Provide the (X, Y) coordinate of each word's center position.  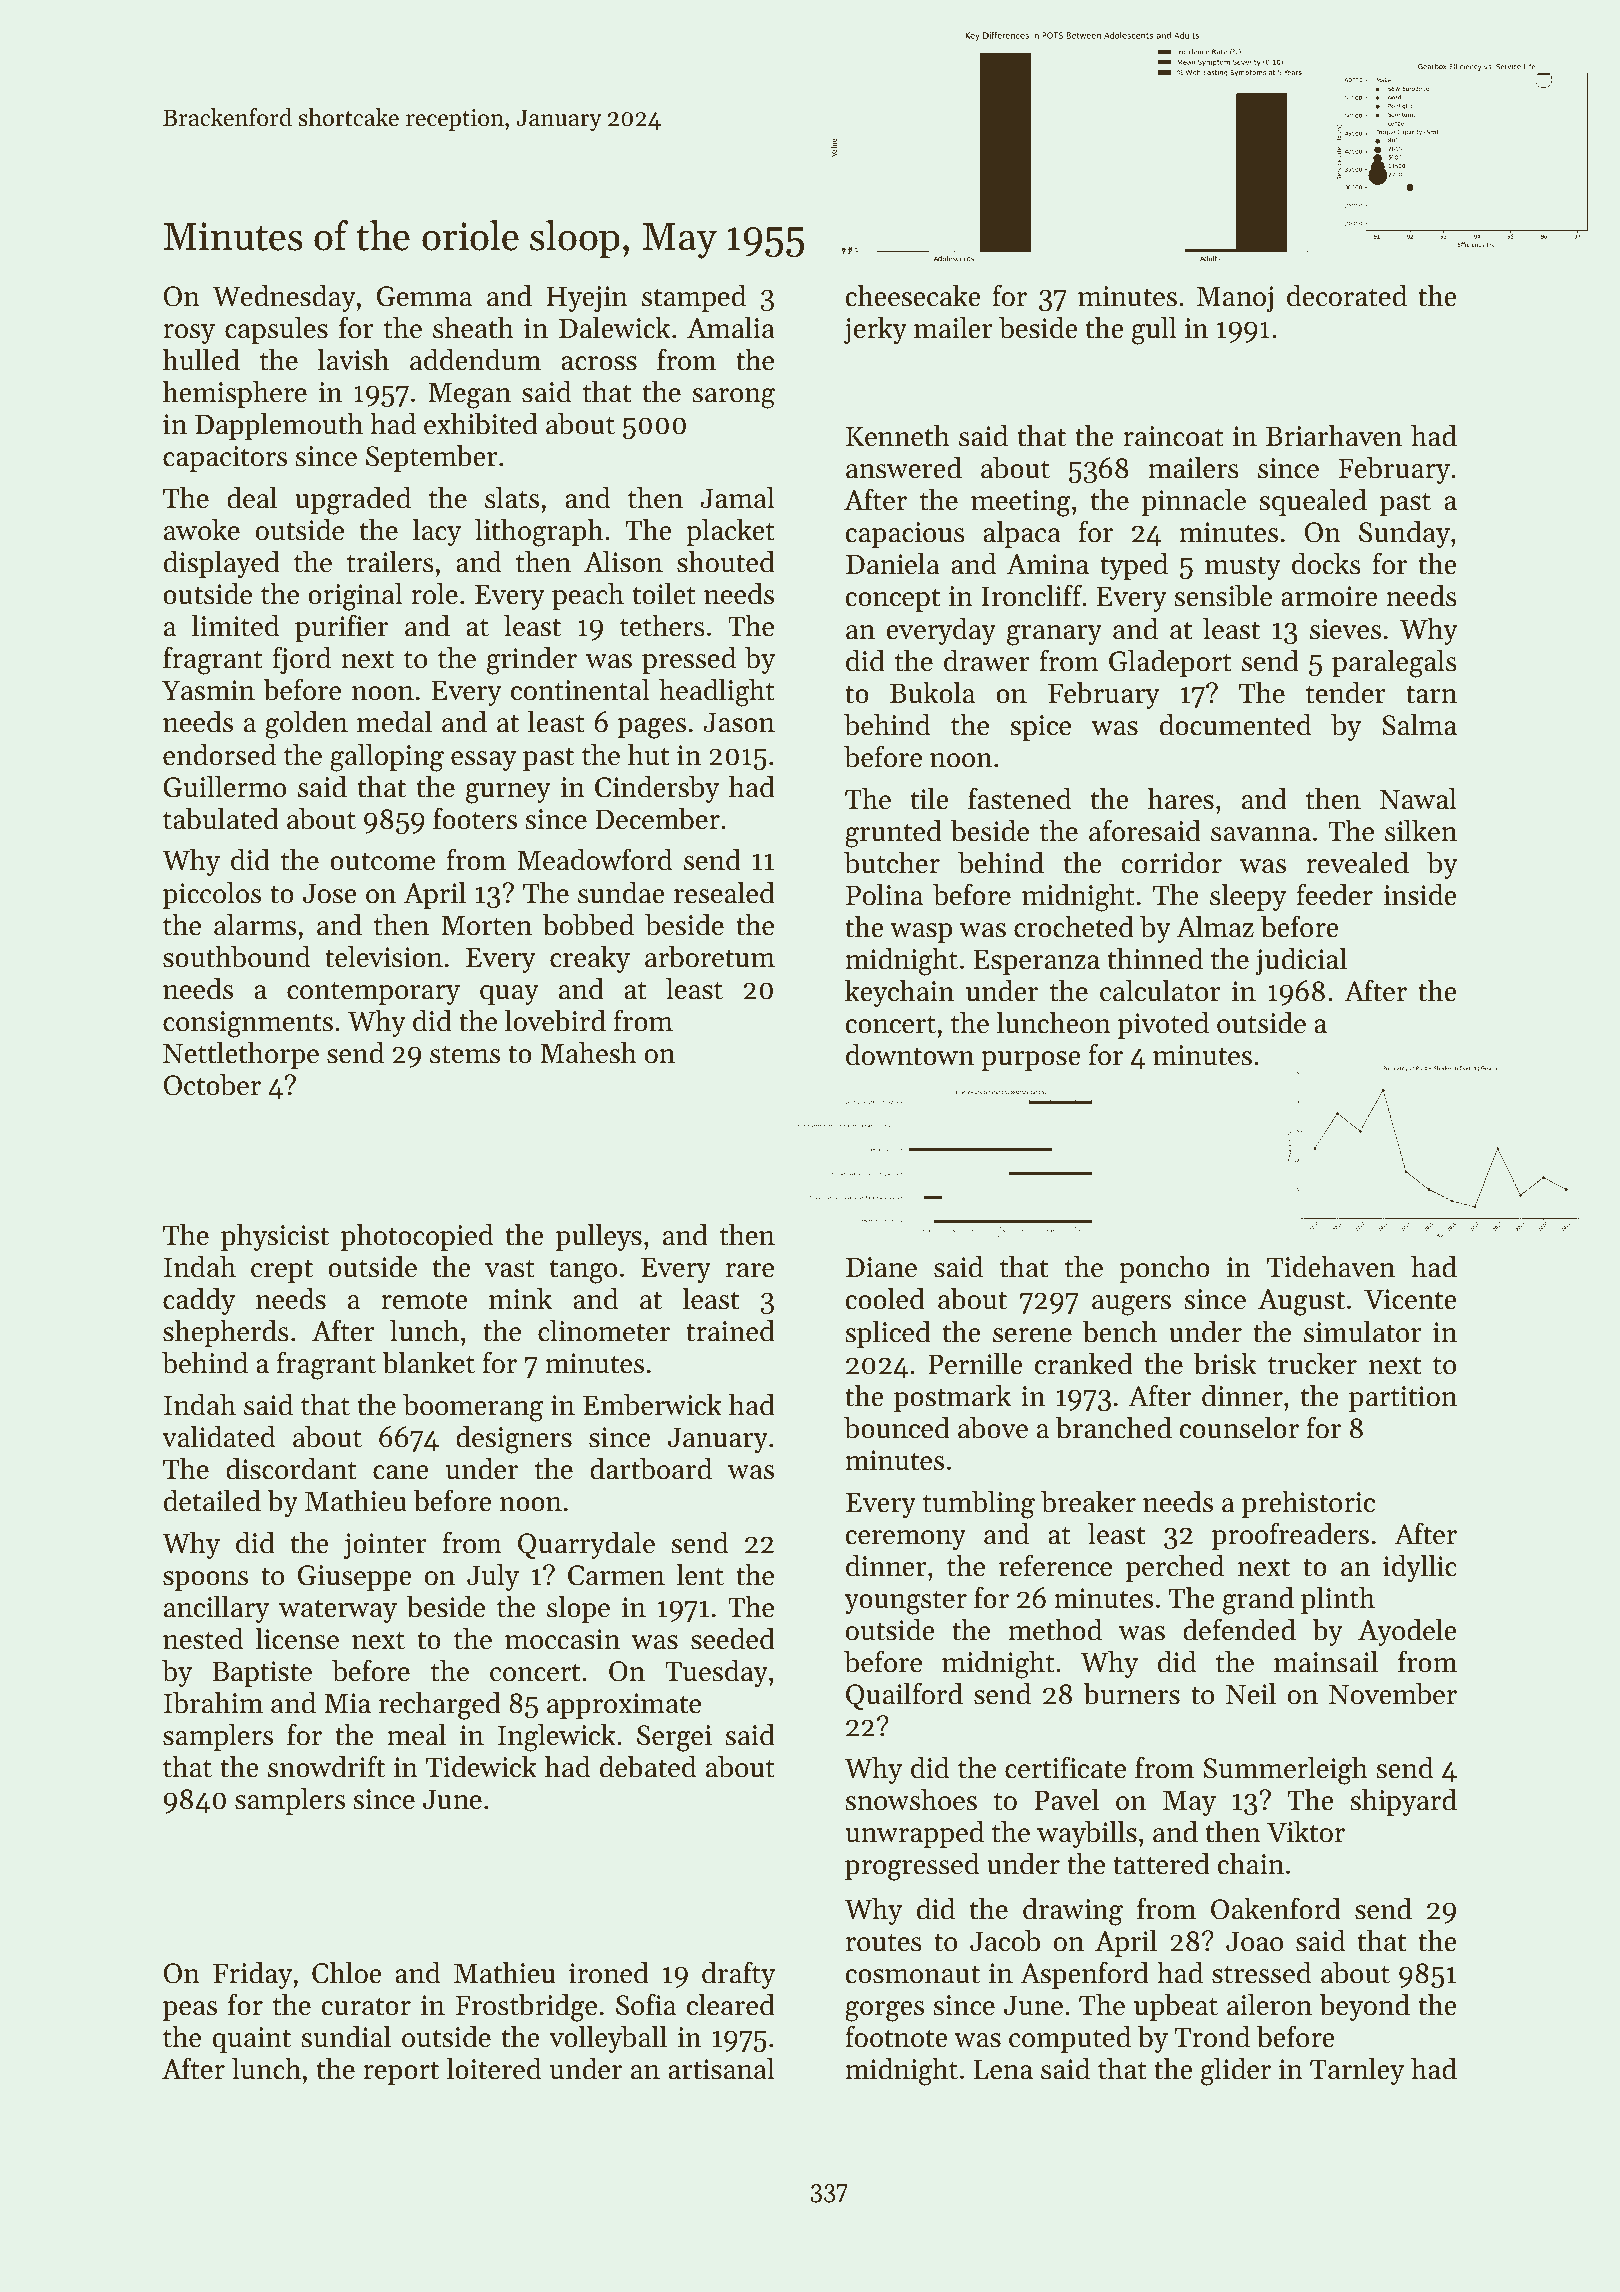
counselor (1239, 1428)
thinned (1155, 959)
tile (929, 799)
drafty (738, 1975)
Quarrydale (586, 1545)
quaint (252, 2040)
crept (282, 1271)
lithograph (539, 533)
